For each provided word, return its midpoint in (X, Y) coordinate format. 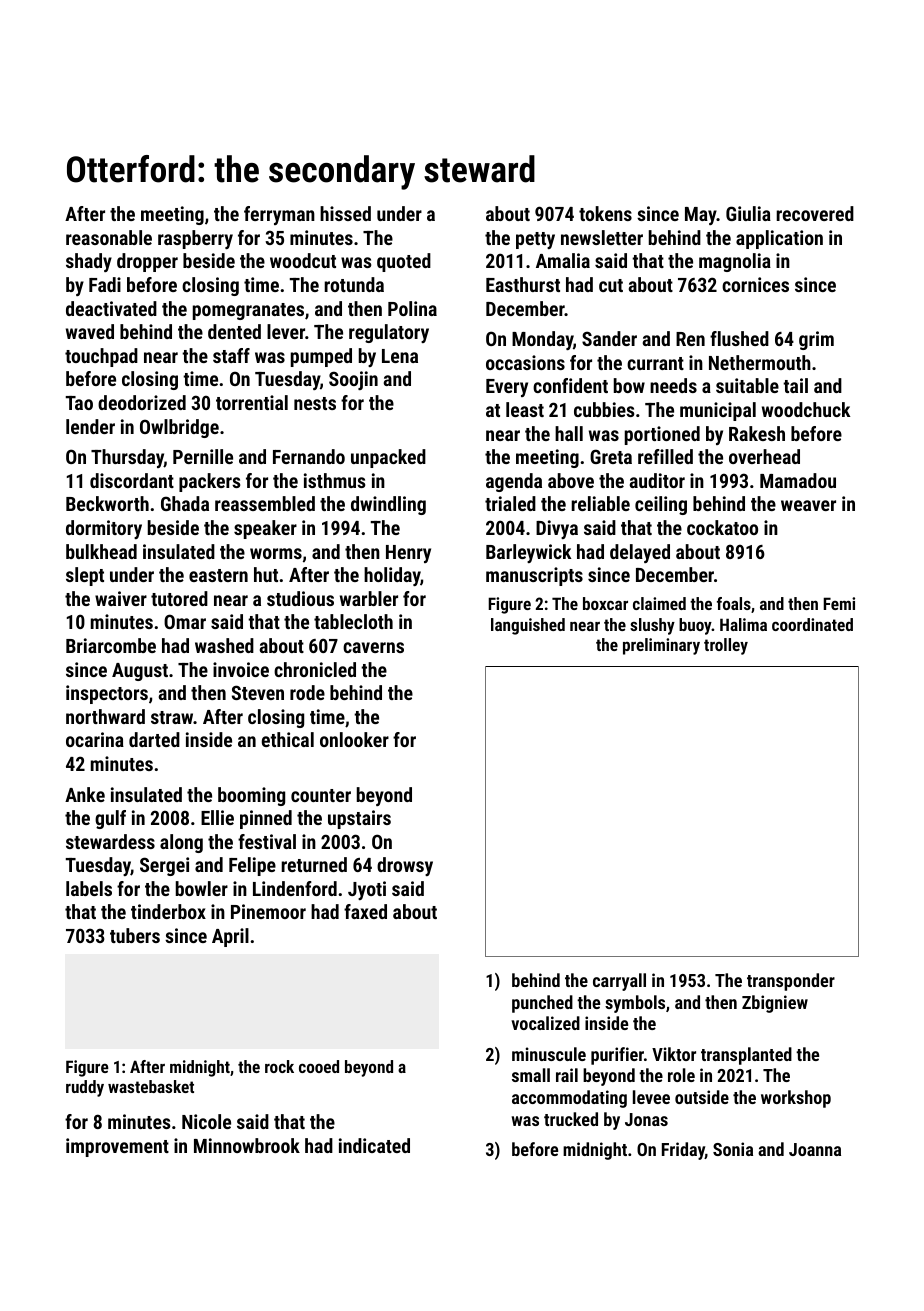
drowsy (405, 866)
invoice (241, 669)
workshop (796, 1099)
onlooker (354, 739)
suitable (747, 385)
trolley (726, 646)
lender (90, 426)
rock (279, 1066)
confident (570, 385)
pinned (266, 819)
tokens (605, 213)
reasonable (109, 237)
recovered (815, 213)
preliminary (661, 646)
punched (542, 1004)
